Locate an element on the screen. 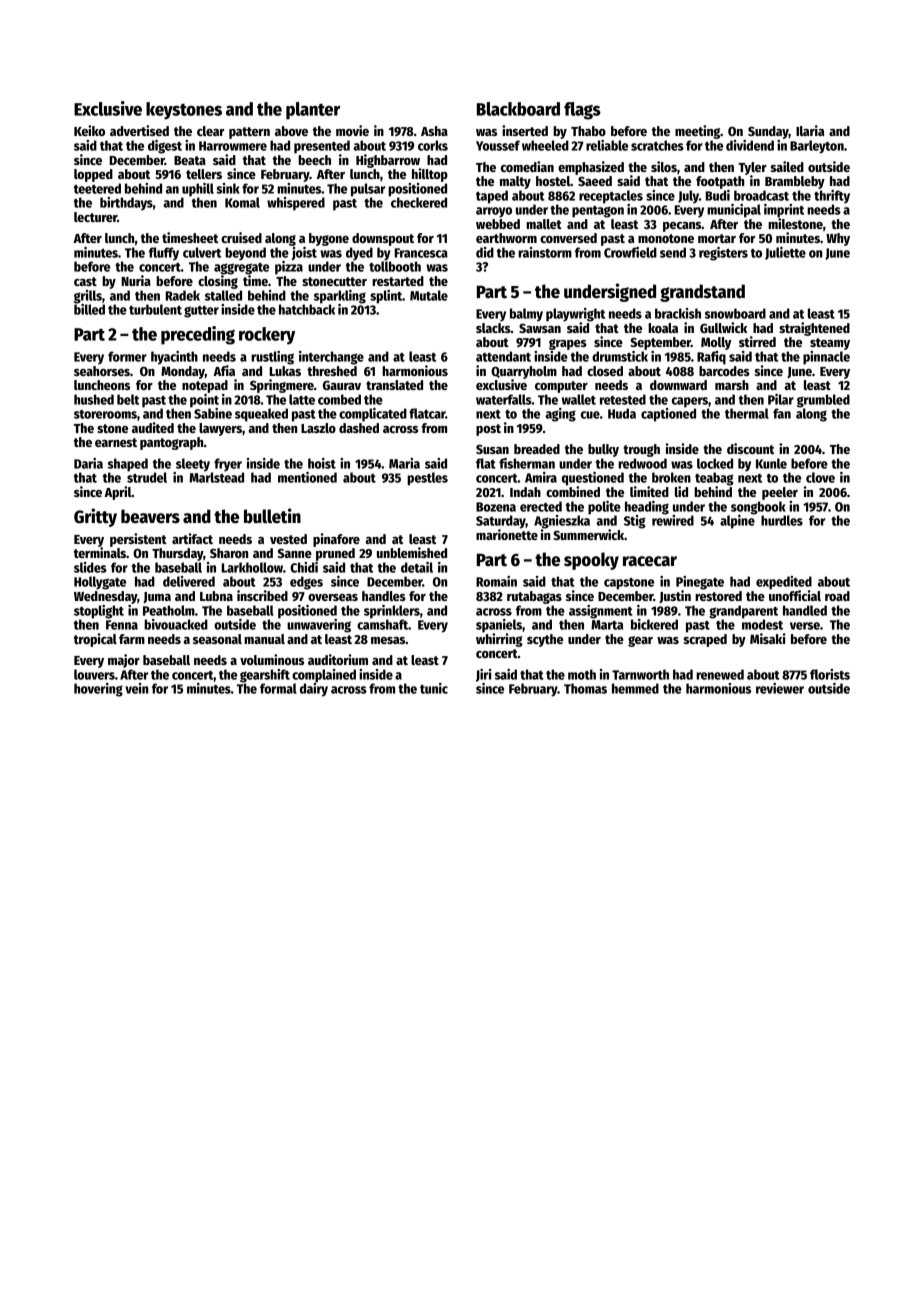 The height and width of the screenshot is (1308, 924). translated is located at coordinates (394, 385).
